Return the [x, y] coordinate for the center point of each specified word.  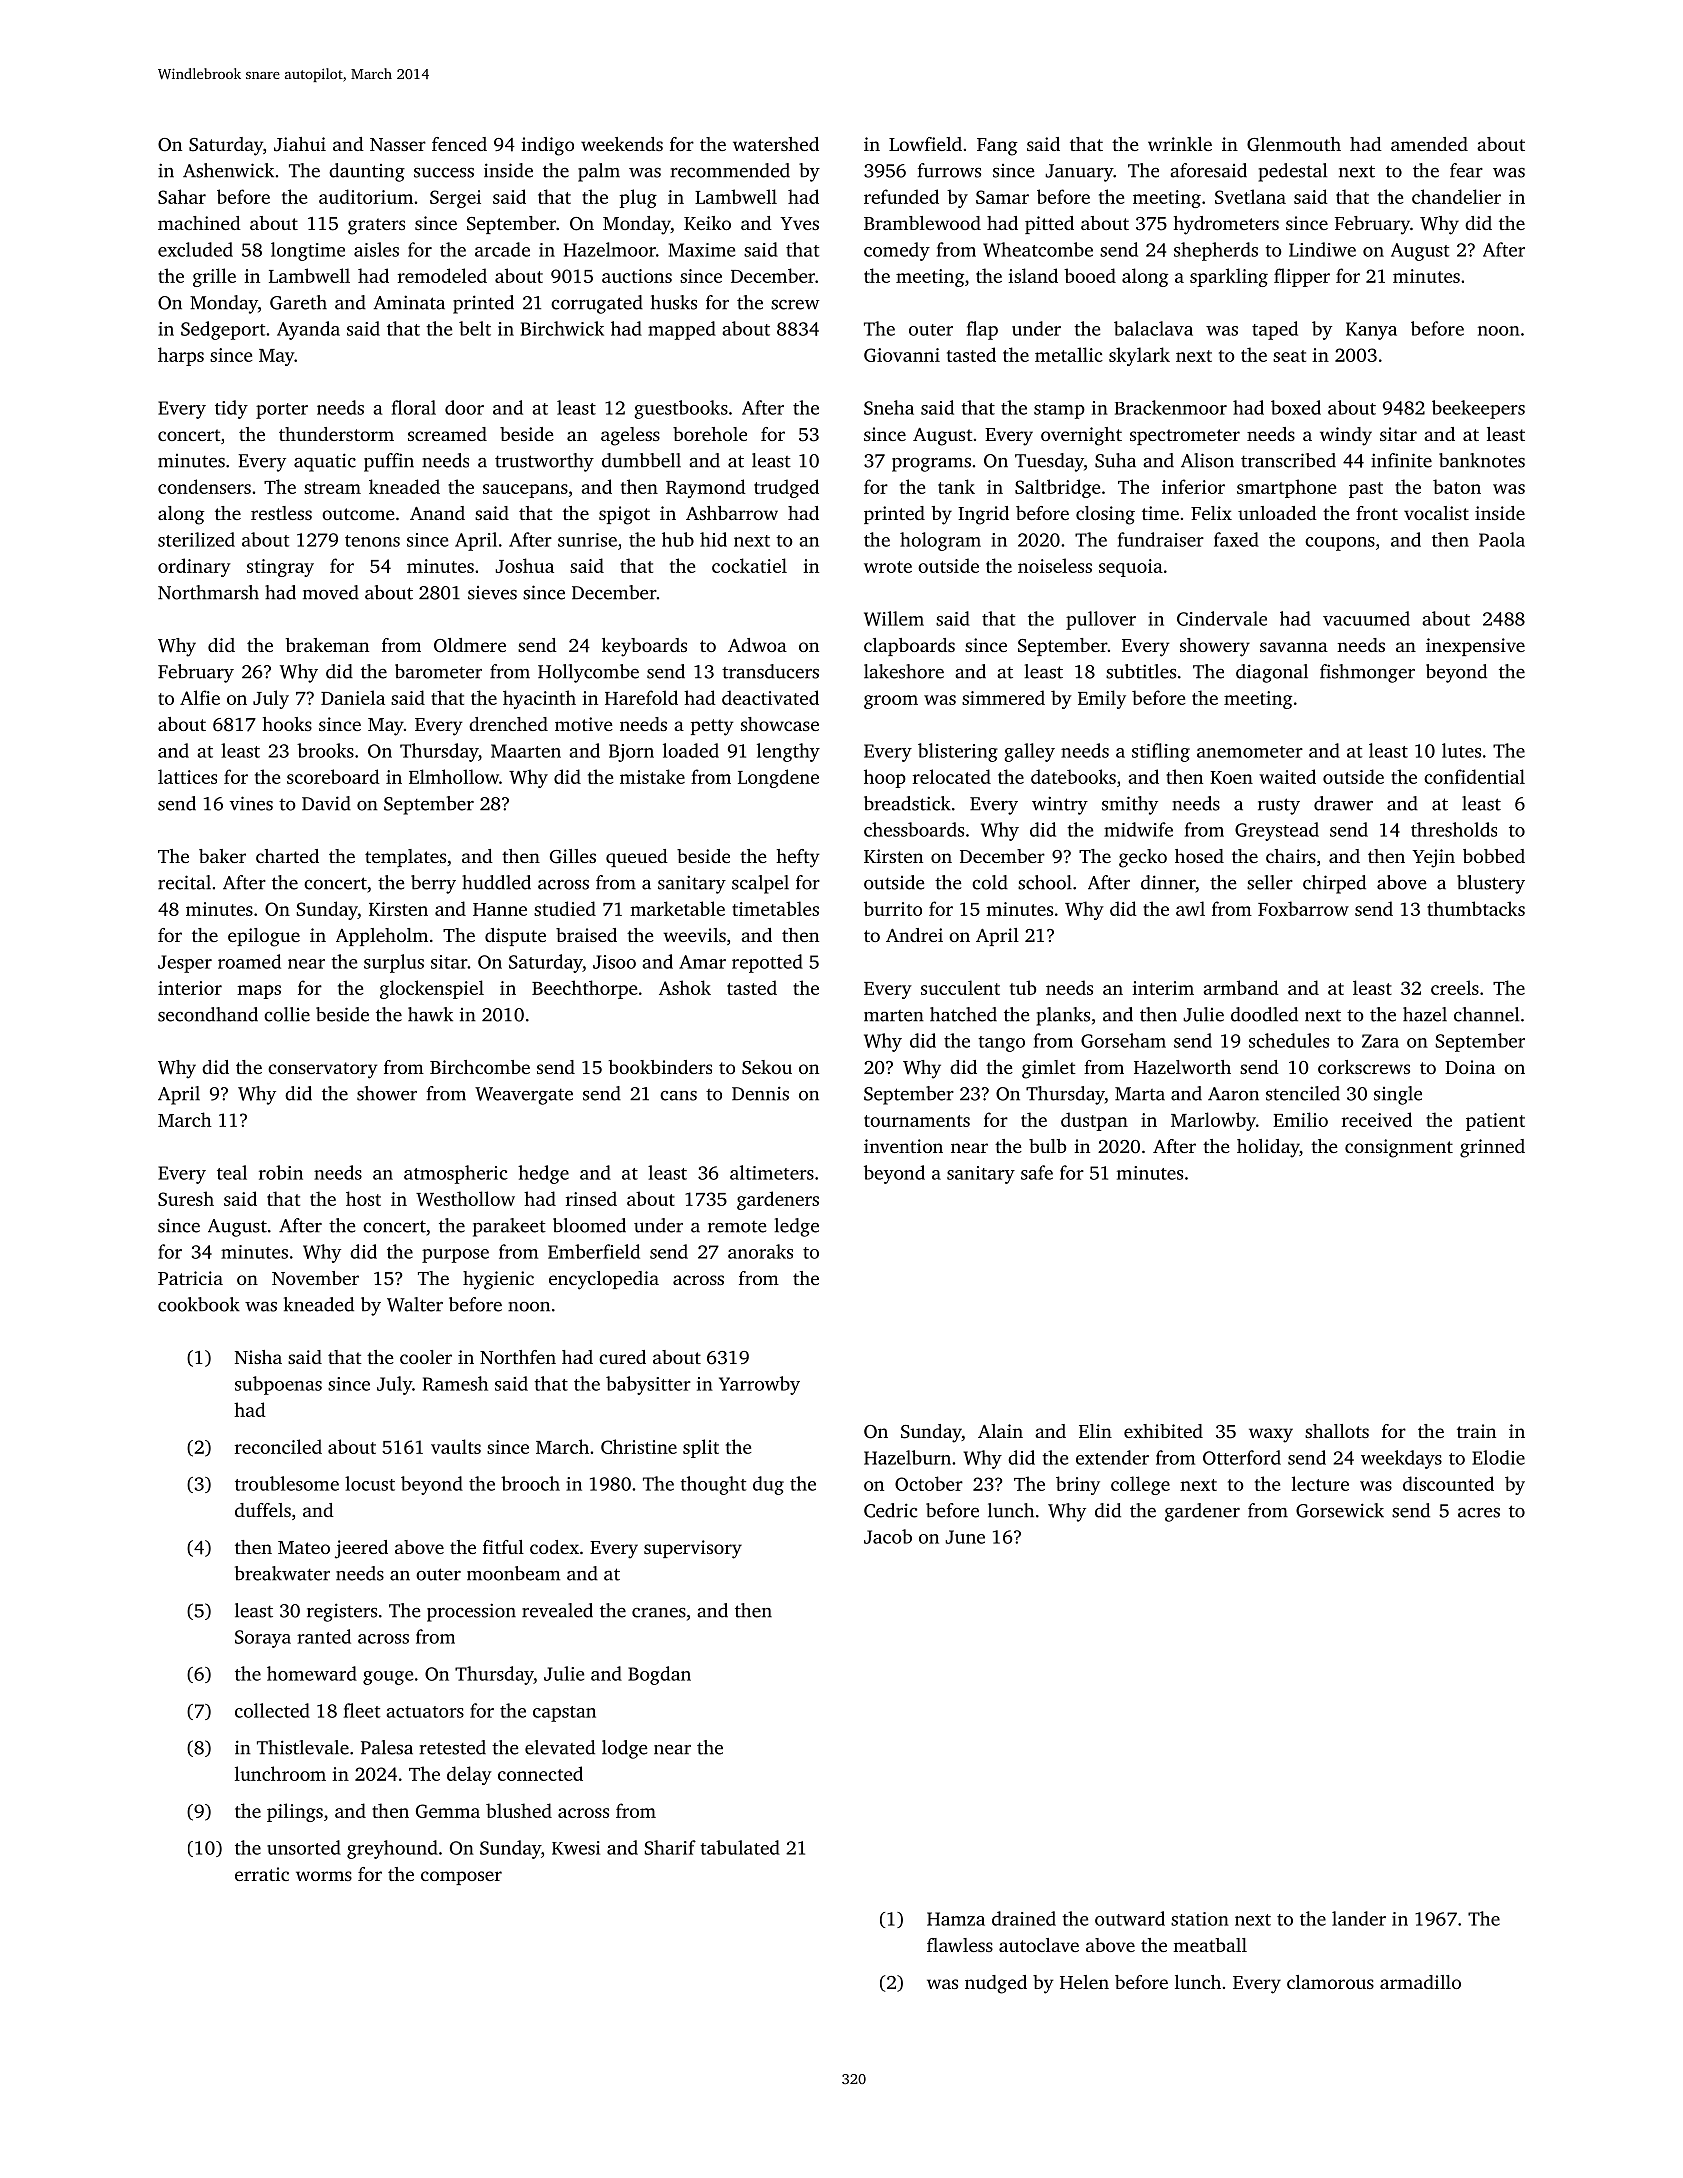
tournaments [917, 1121]
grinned [1492, 1148]
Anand [437, 513]
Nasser [398, 144]
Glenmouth [1294, 144]
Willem [894, 618]
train [1476, 1431]
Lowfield [925, 144]
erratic [262, 1874]
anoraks [760, 1251]
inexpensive [1475, 647]
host [363, 1198]
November [315, 1278]
